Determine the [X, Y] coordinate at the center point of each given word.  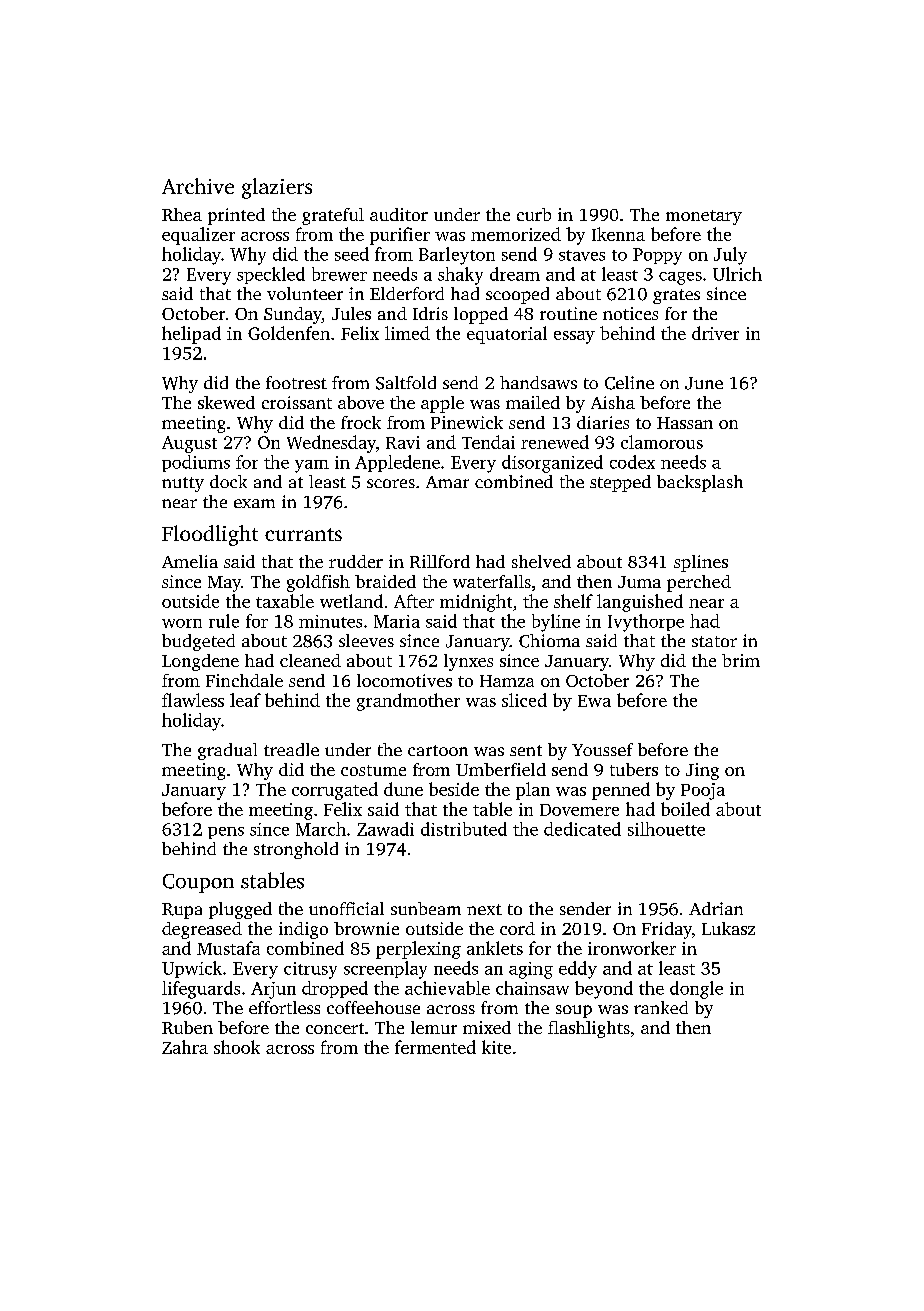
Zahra [185, 1047]
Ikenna [618, 234]
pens [226, 833]
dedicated [582, 829]
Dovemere [579, 810]
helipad [191, 335]
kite [496, 1047]
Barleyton [457, 256]
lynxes [468, 662]
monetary [704, 217]
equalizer [198, 236]
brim [741, 660]
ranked [661, 1007]
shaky [460, 276]
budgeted [198, 642]
